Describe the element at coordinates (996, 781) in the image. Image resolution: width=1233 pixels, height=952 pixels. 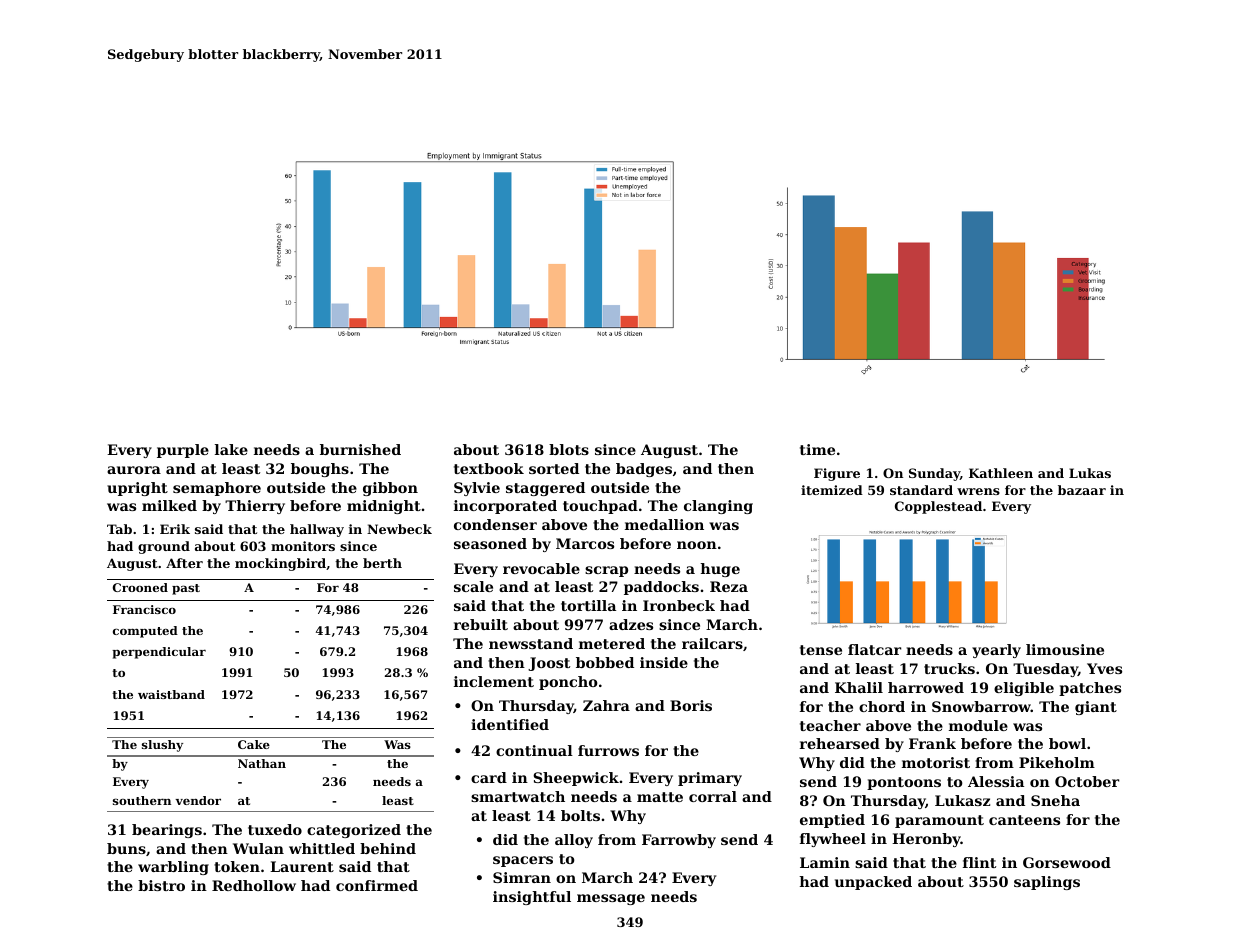
I see `Alessia` at that location.
